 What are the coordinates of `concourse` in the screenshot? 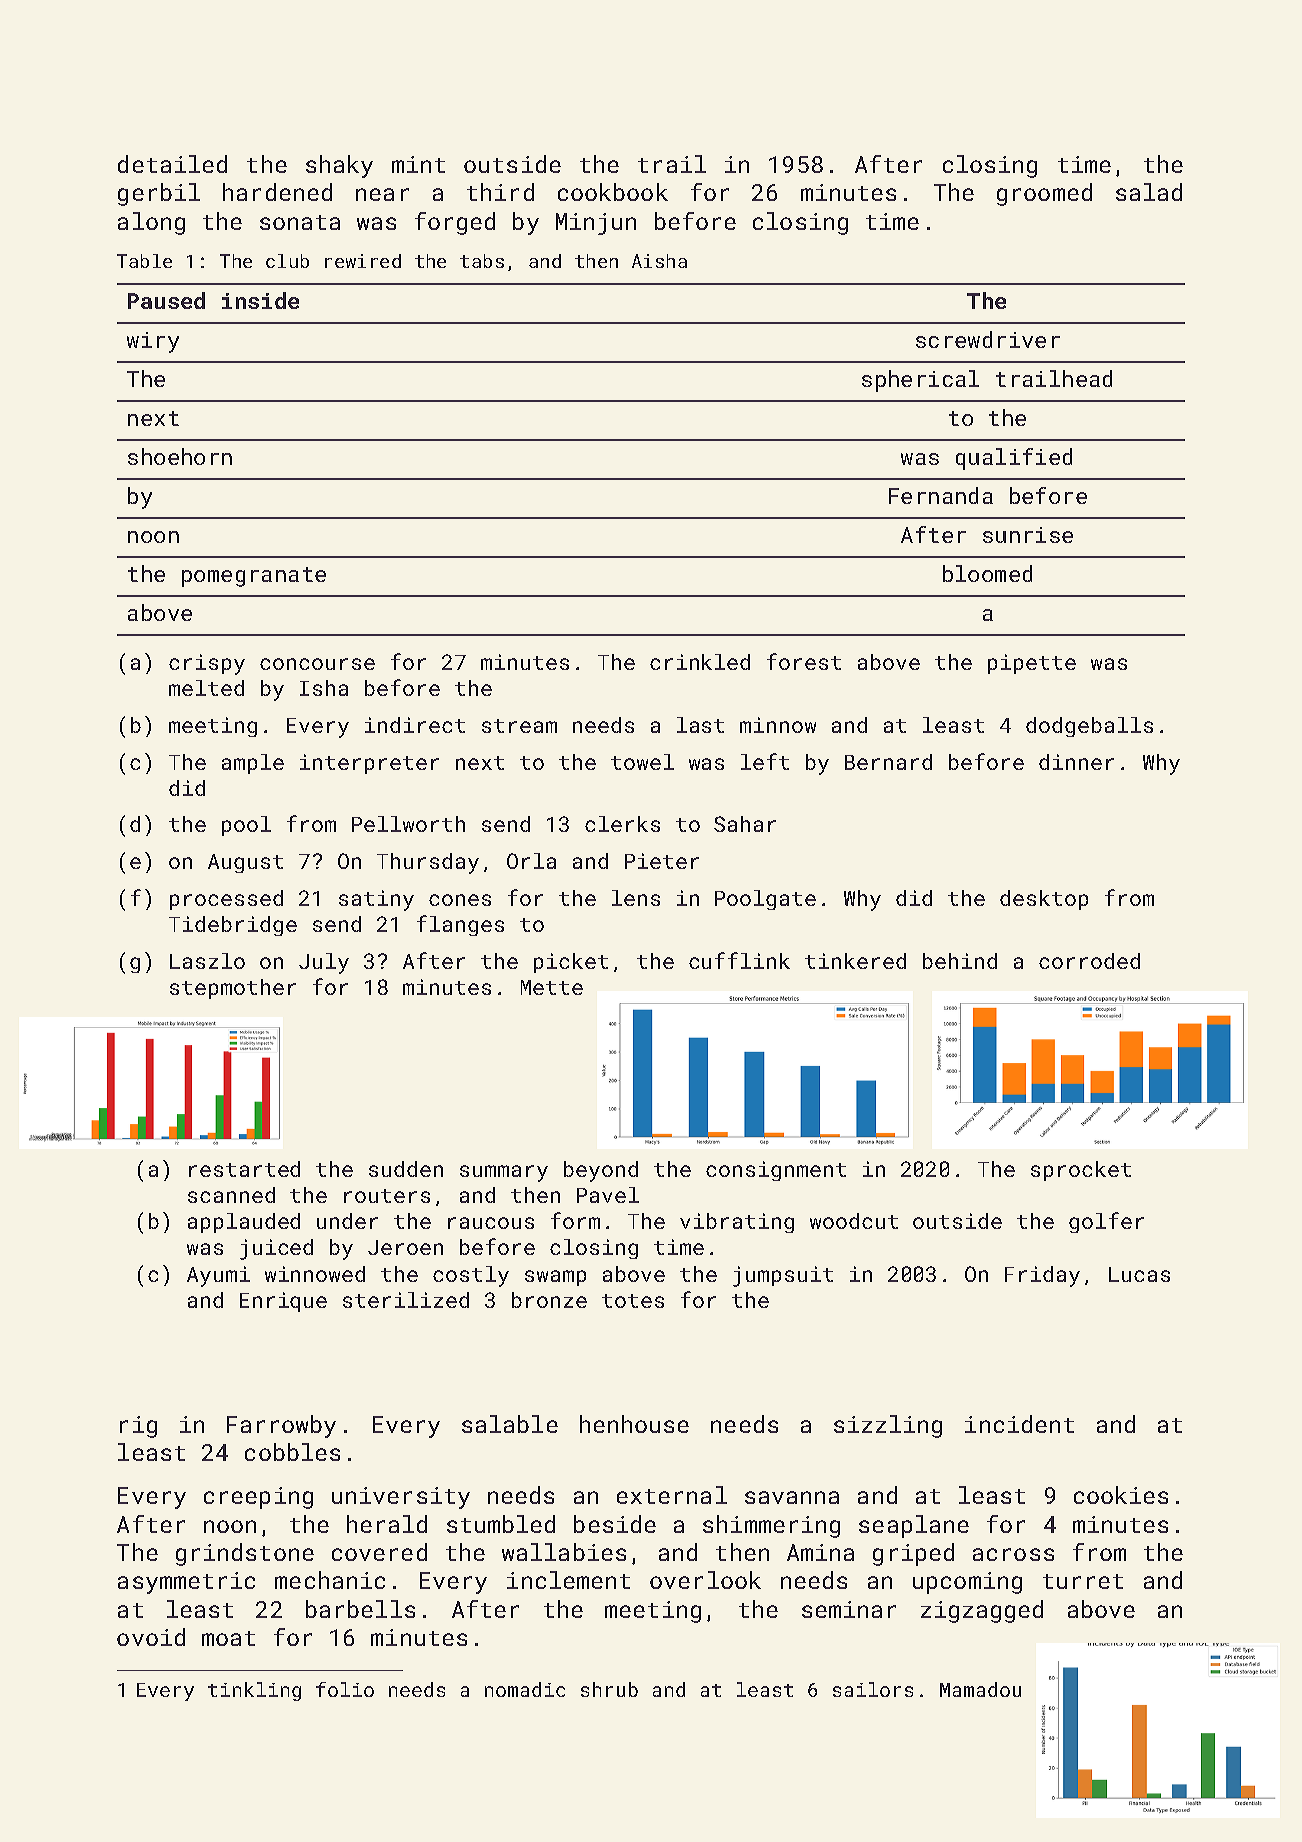 It's located at (317, 664).
